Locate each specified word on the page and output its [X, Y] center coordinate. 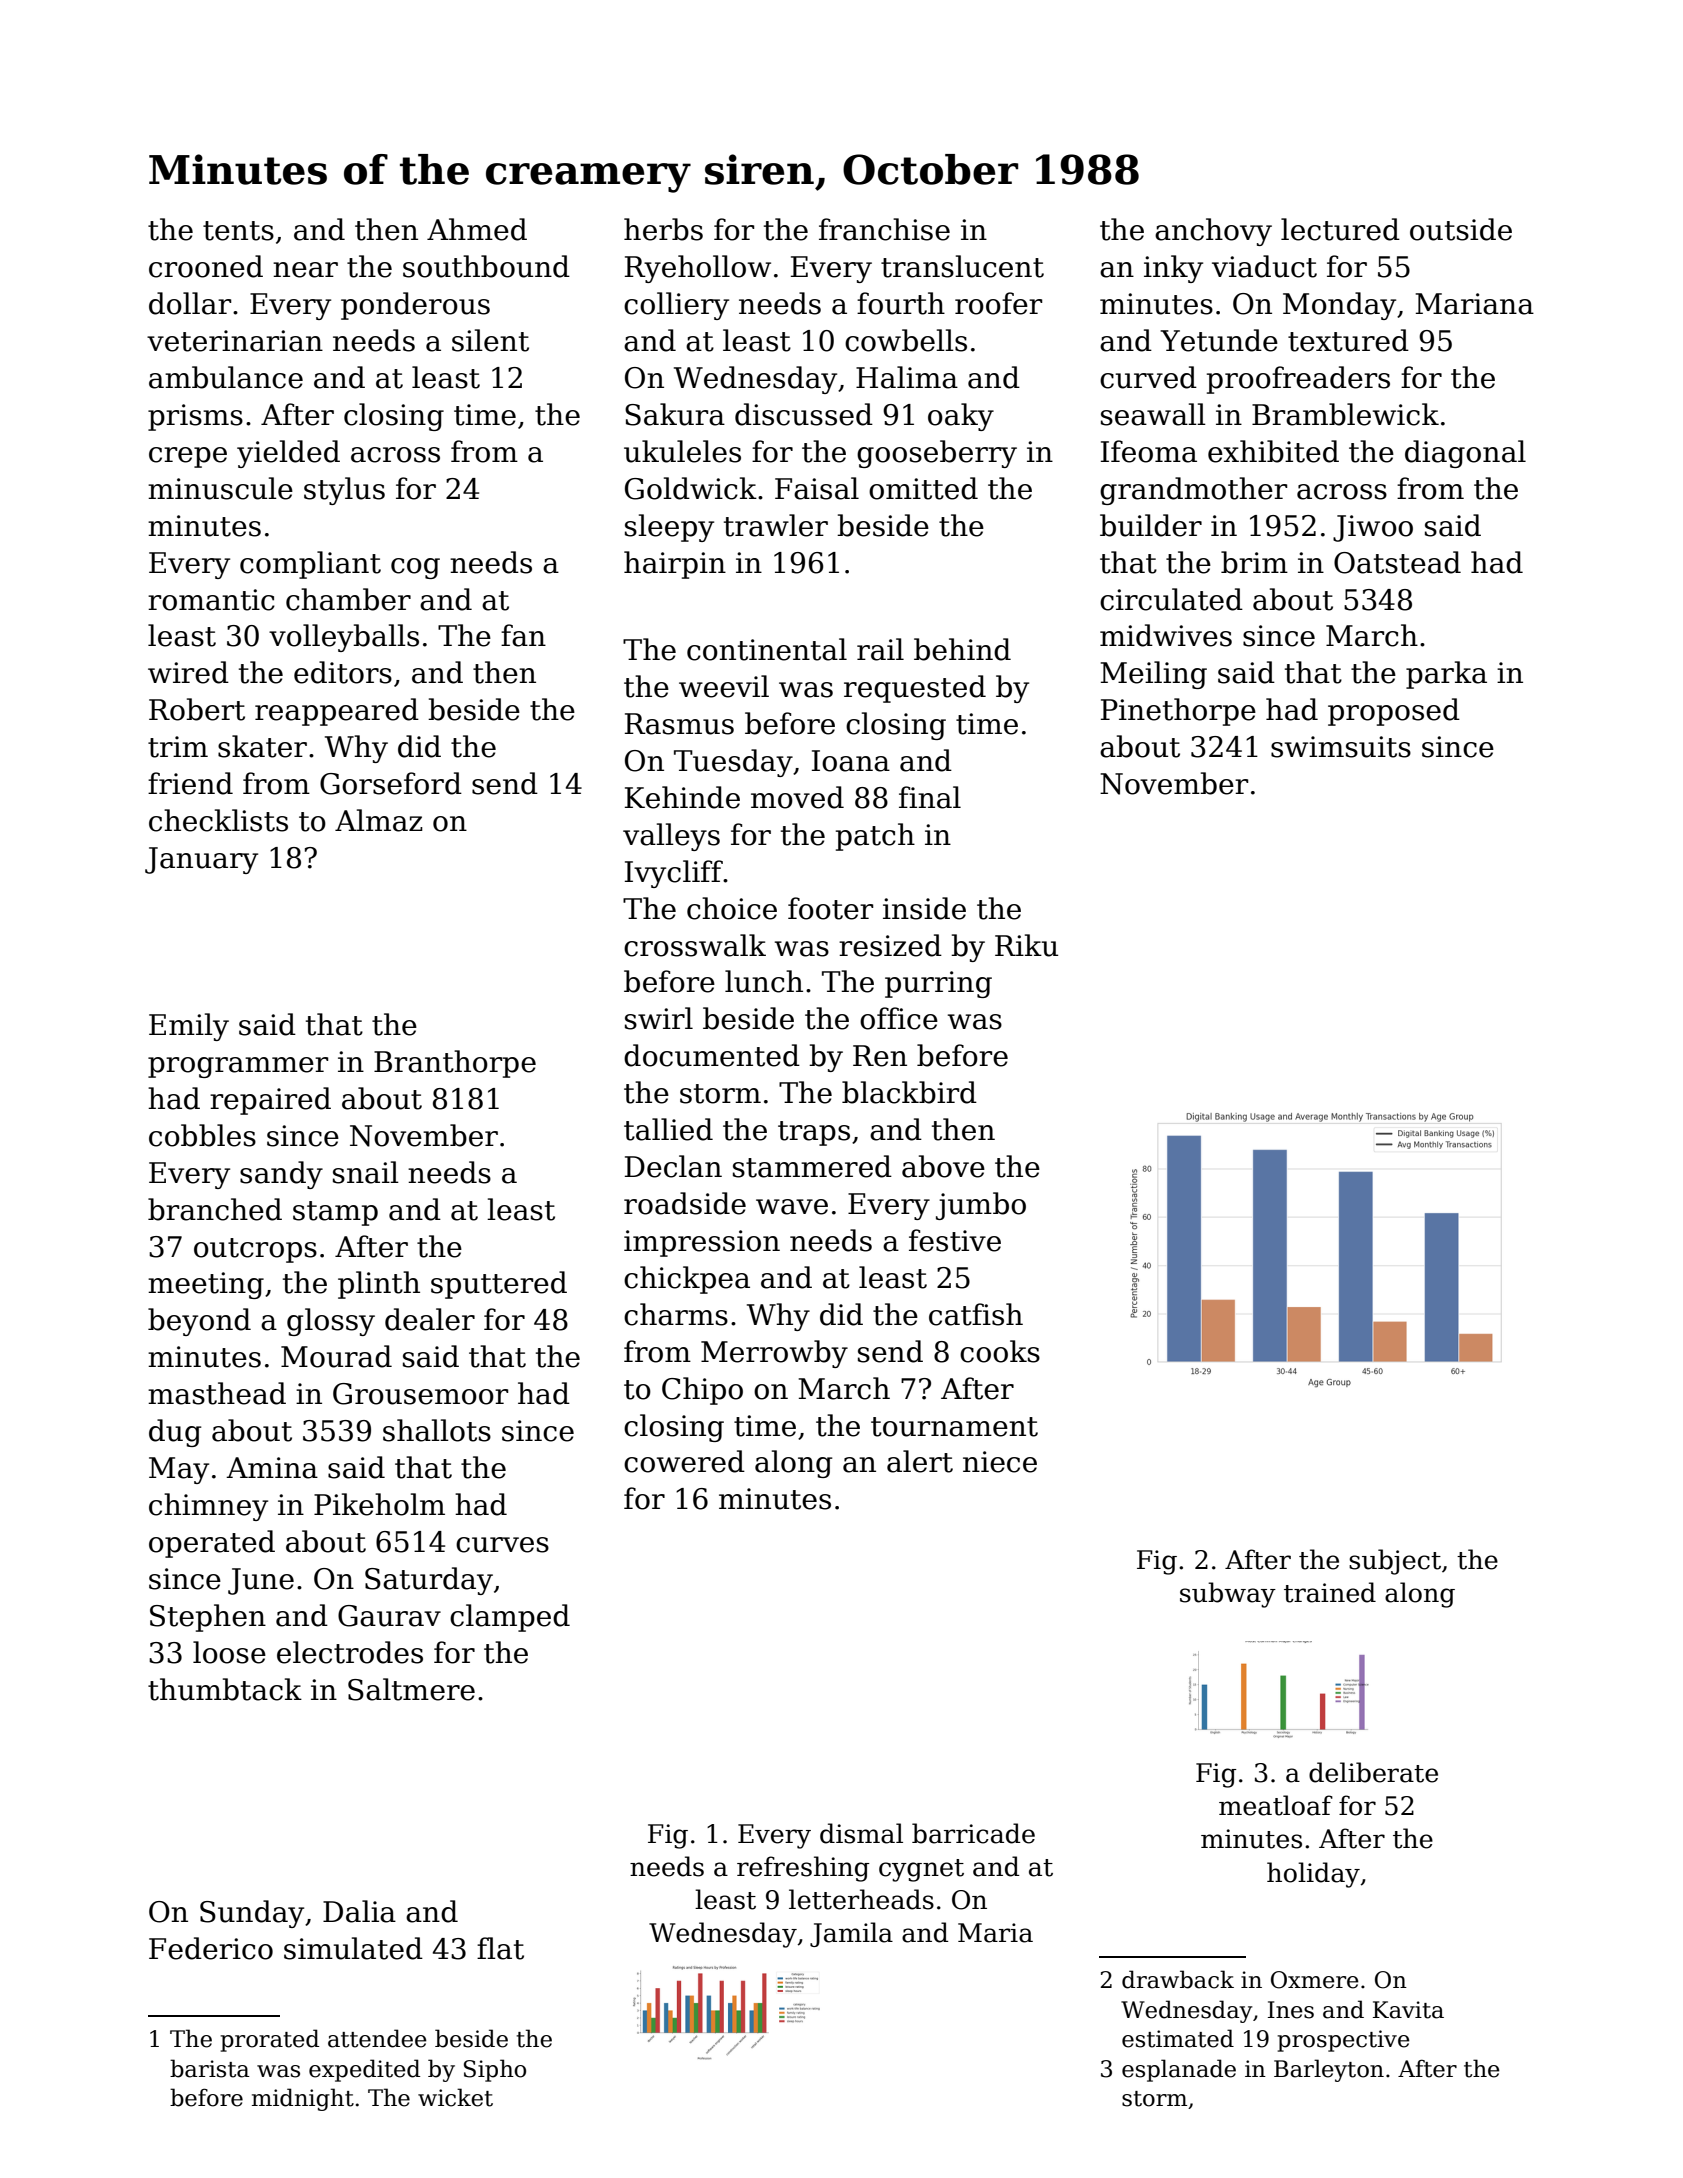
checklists [218, 820]
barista [209, 2068]
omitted [923, 488]
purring [938, 984]
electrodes [350, 1652]
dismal [861, 1833]
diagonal [1465, 454]
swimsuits [1341, 747]
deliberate [1373, 1772]
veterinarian [235, 341]
